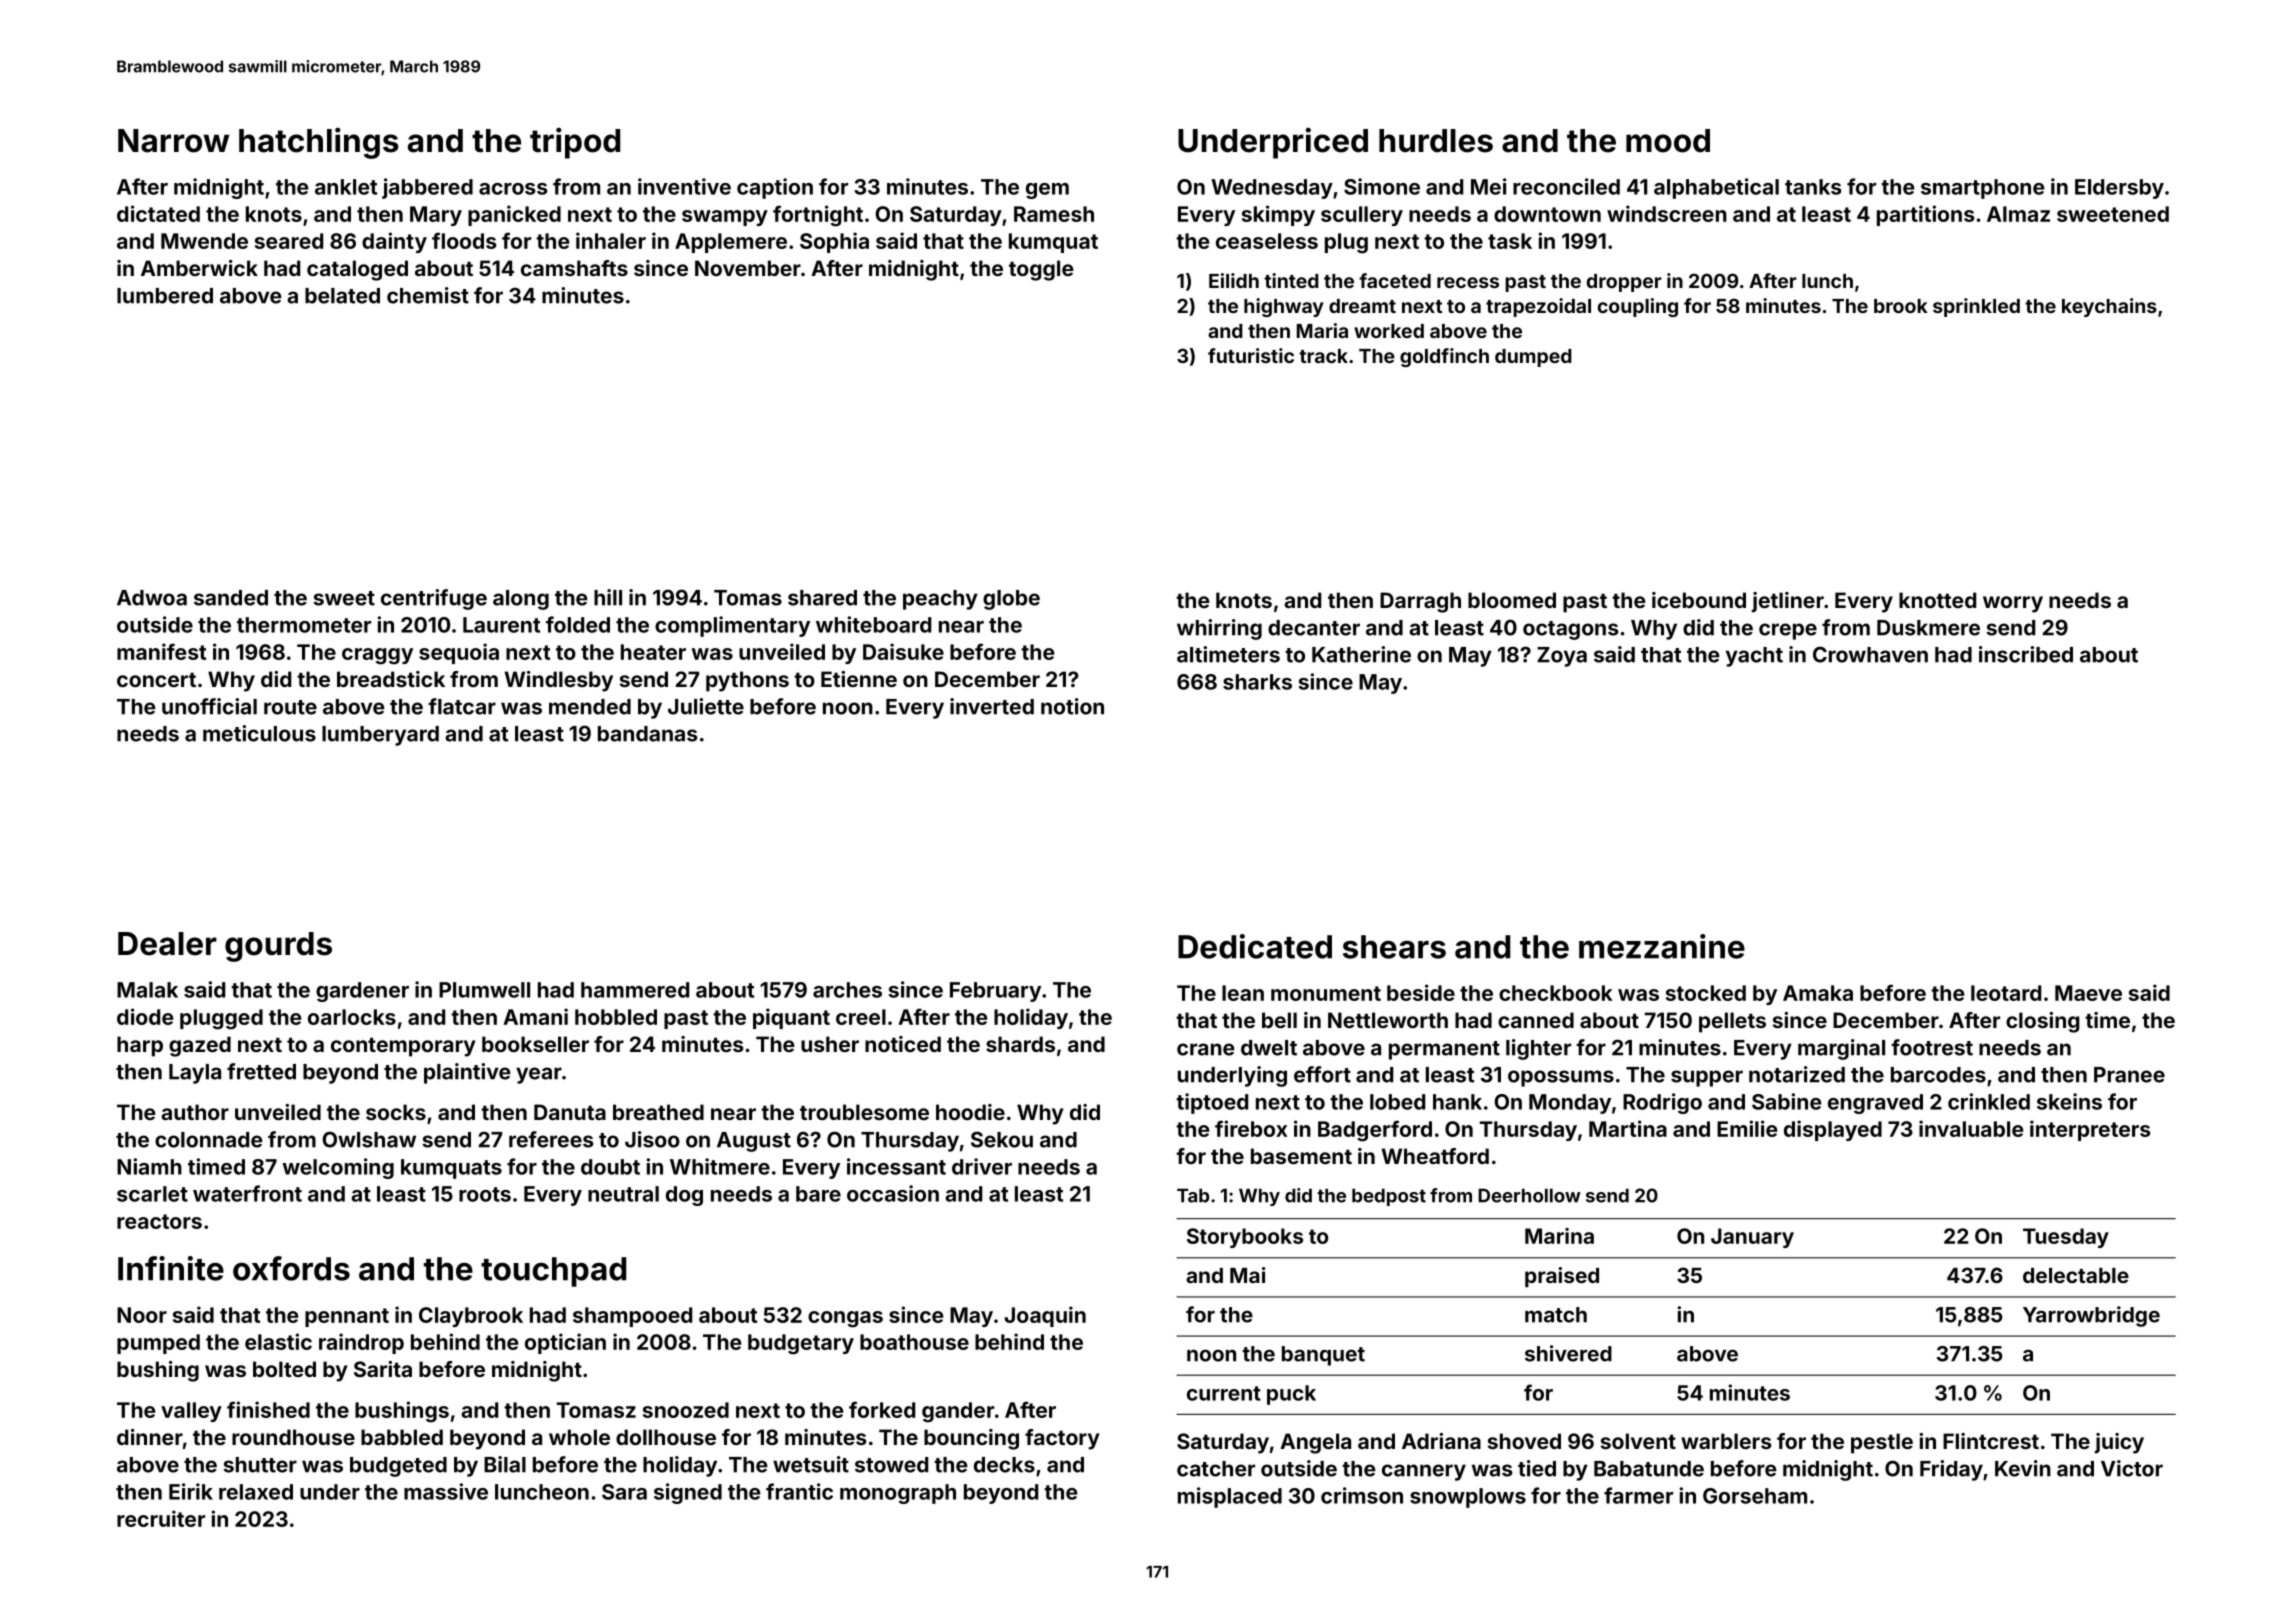 The image size is (2292, 1620). Describe the element at coordinates (799, 1491) in the screenshot. I see `frantic` at that location.
